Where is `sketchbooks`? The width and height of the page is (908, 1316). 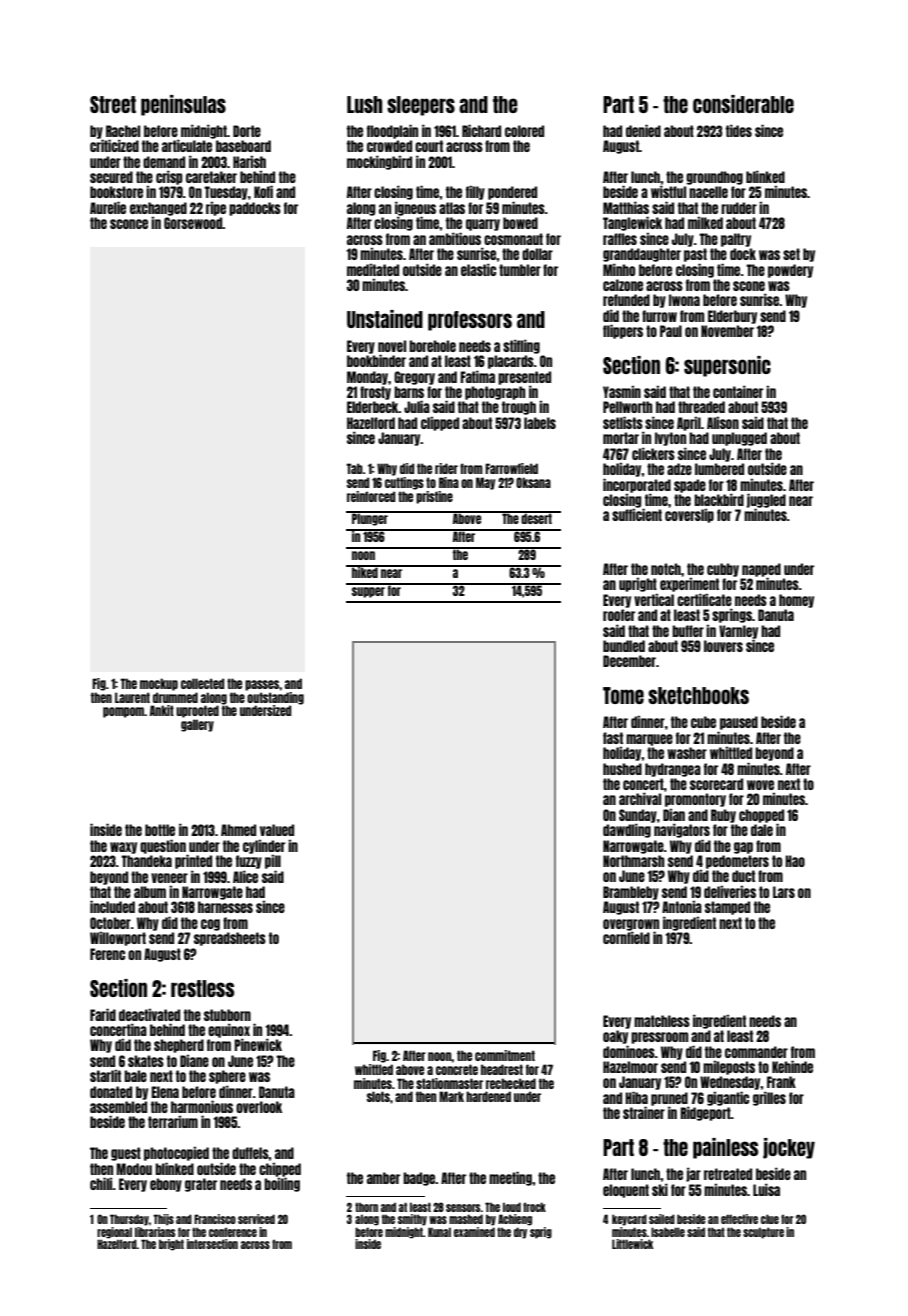 sketchbooks is located at coordinates (698, 695).
